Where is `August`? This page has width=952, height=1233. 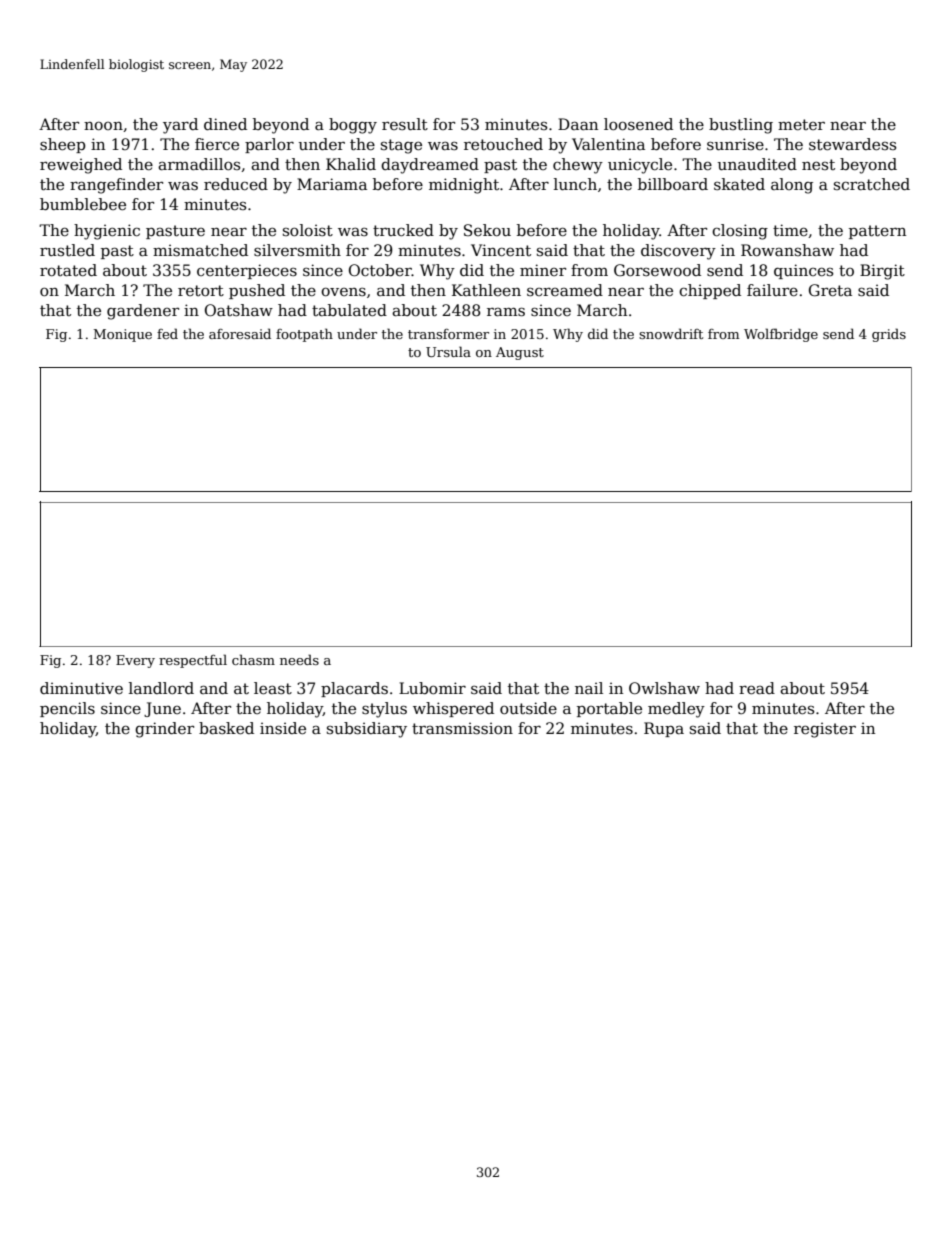 August is located at coordinates (520, 353).
